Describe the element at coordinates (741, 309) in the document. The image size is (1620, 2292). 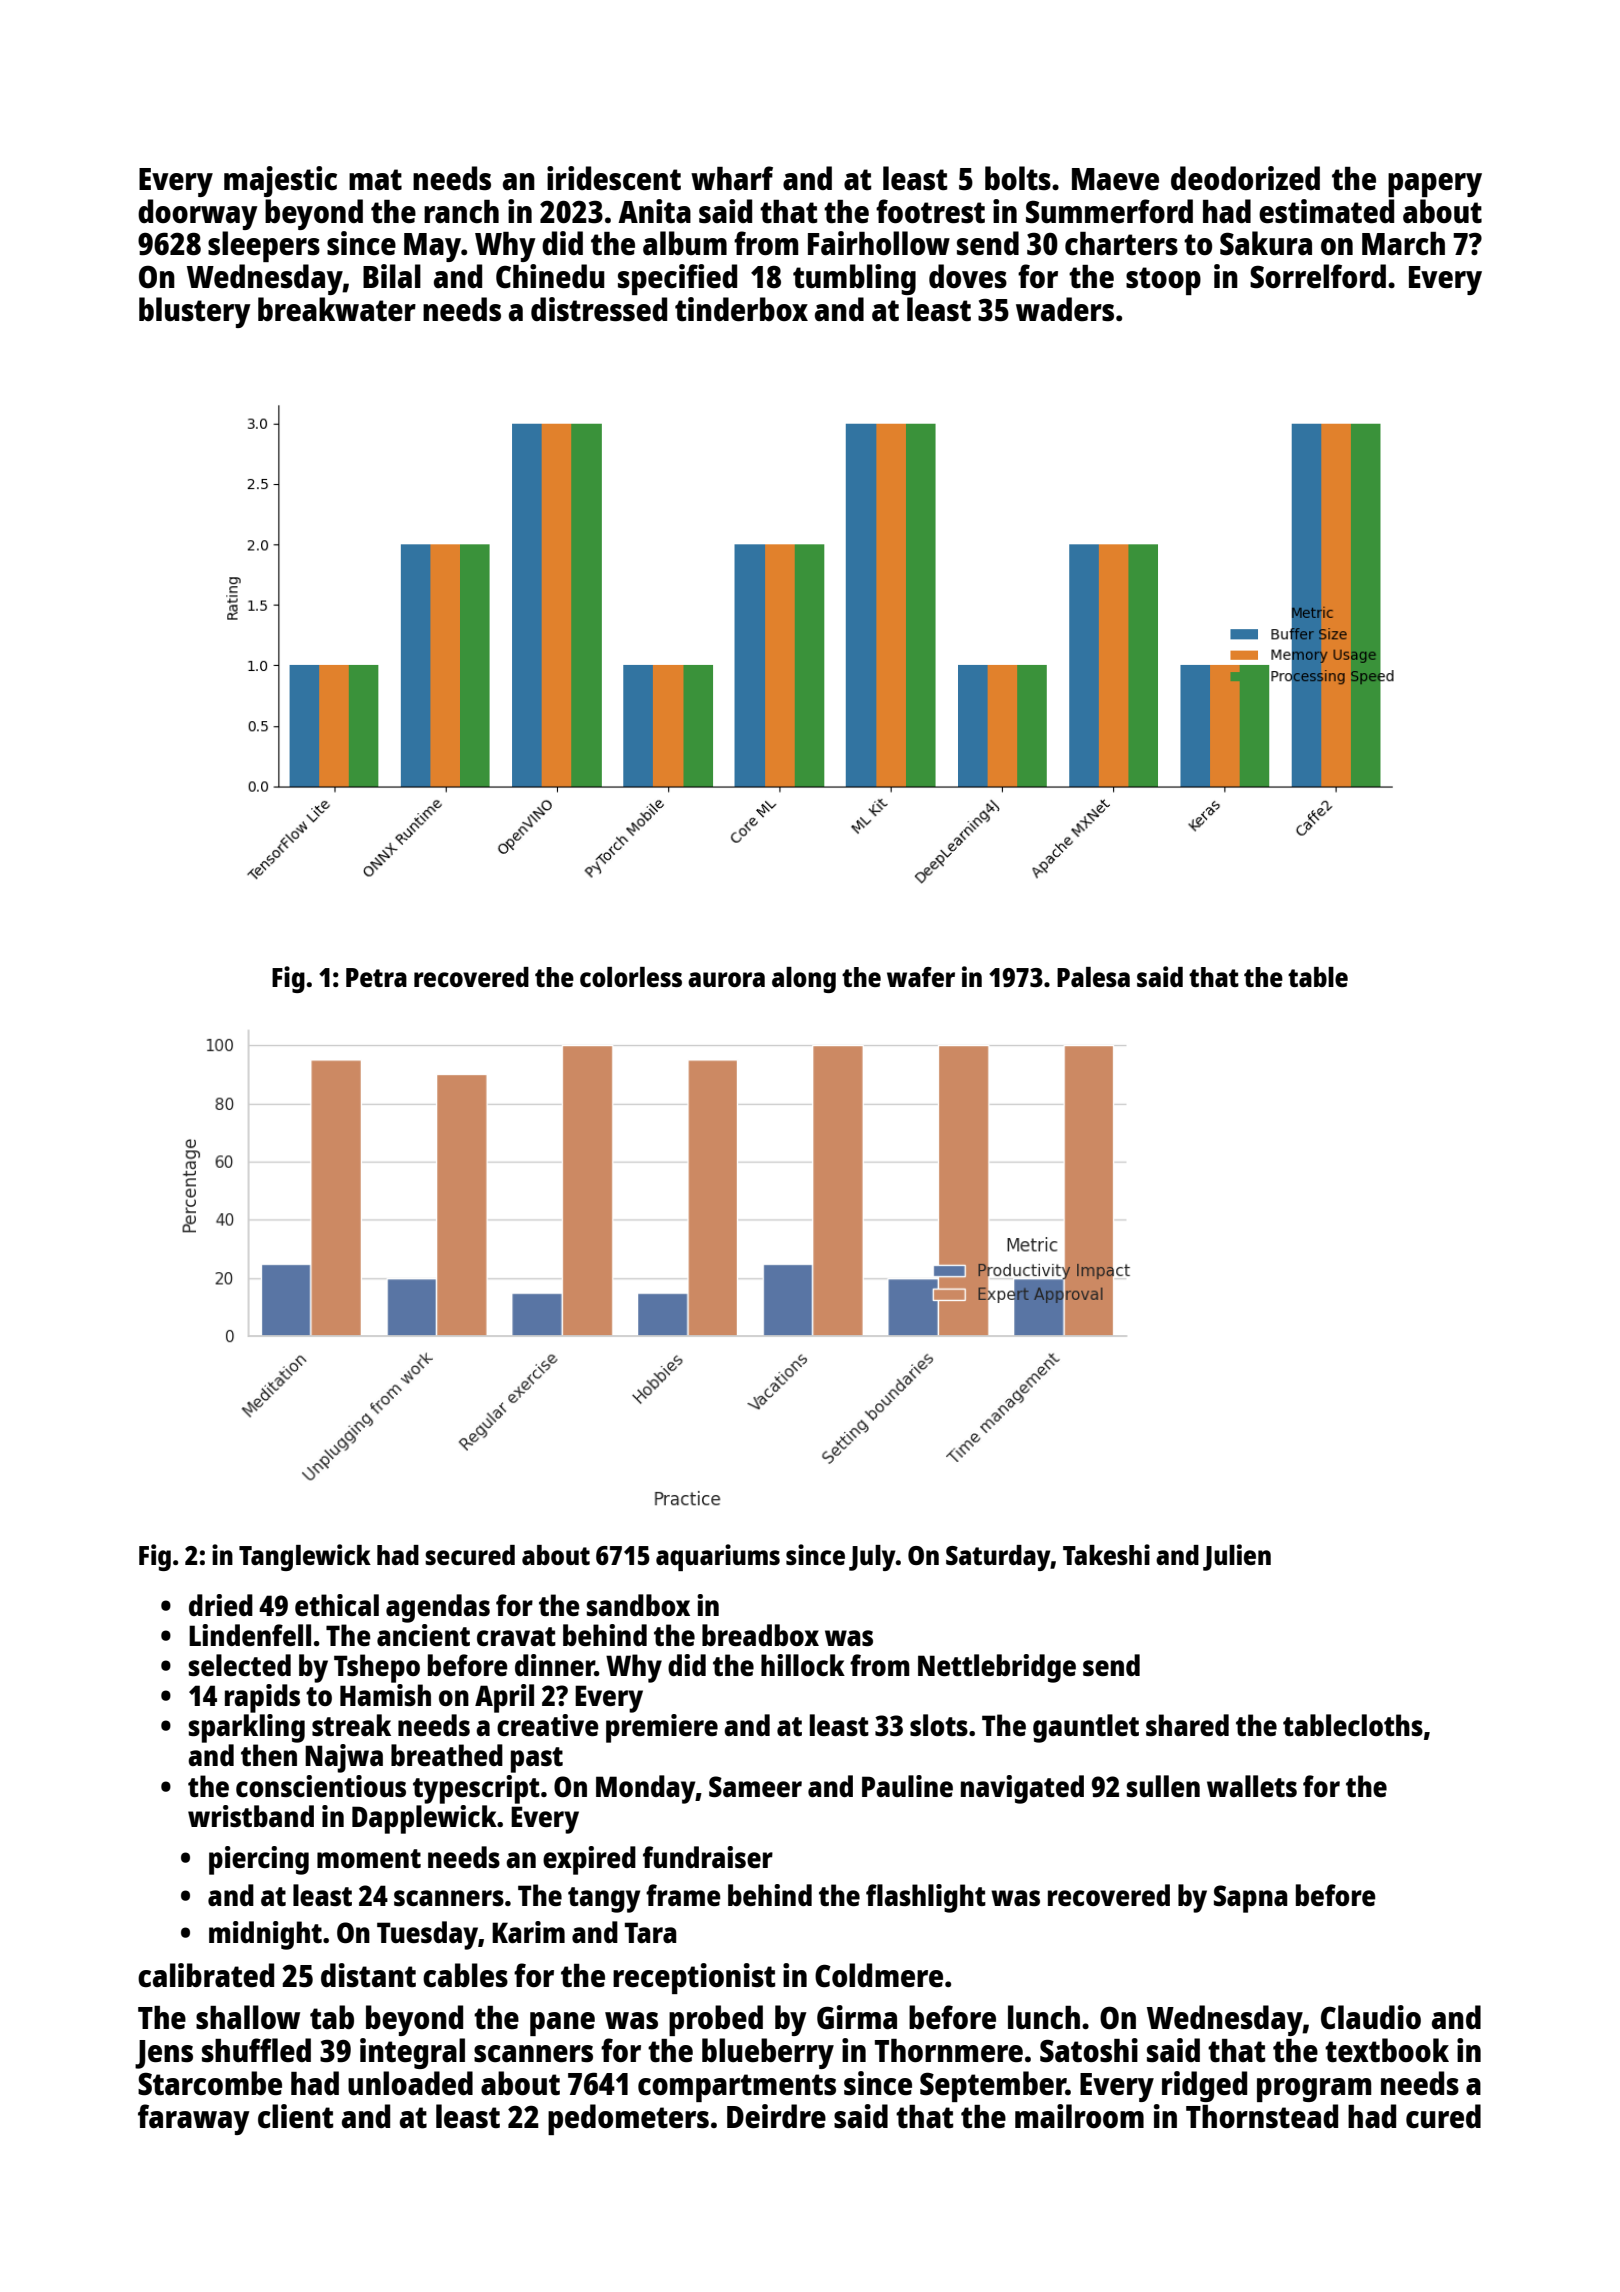
I see `tinderbox` at that location.
